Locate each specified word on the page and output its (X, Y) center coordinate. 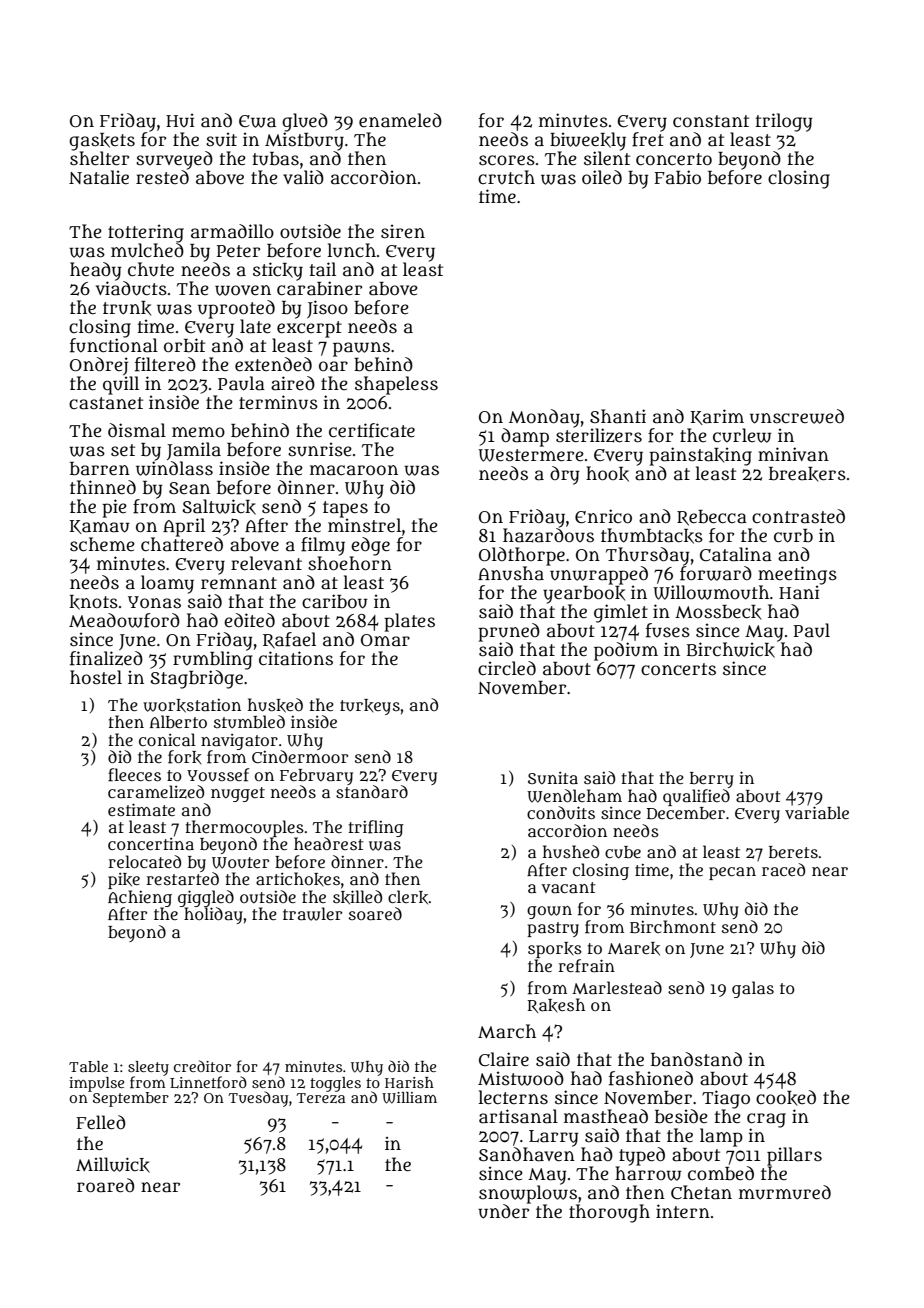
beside (681, 1116)
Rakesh (556, 1005)
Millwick (113, 1165)
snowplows (528, 1194)
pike (124, 881)
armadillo (232, 231)
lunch (351, 250)
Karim (717, 417)
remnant (239, 583)
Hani (799, 592)
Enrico (603, 516)
